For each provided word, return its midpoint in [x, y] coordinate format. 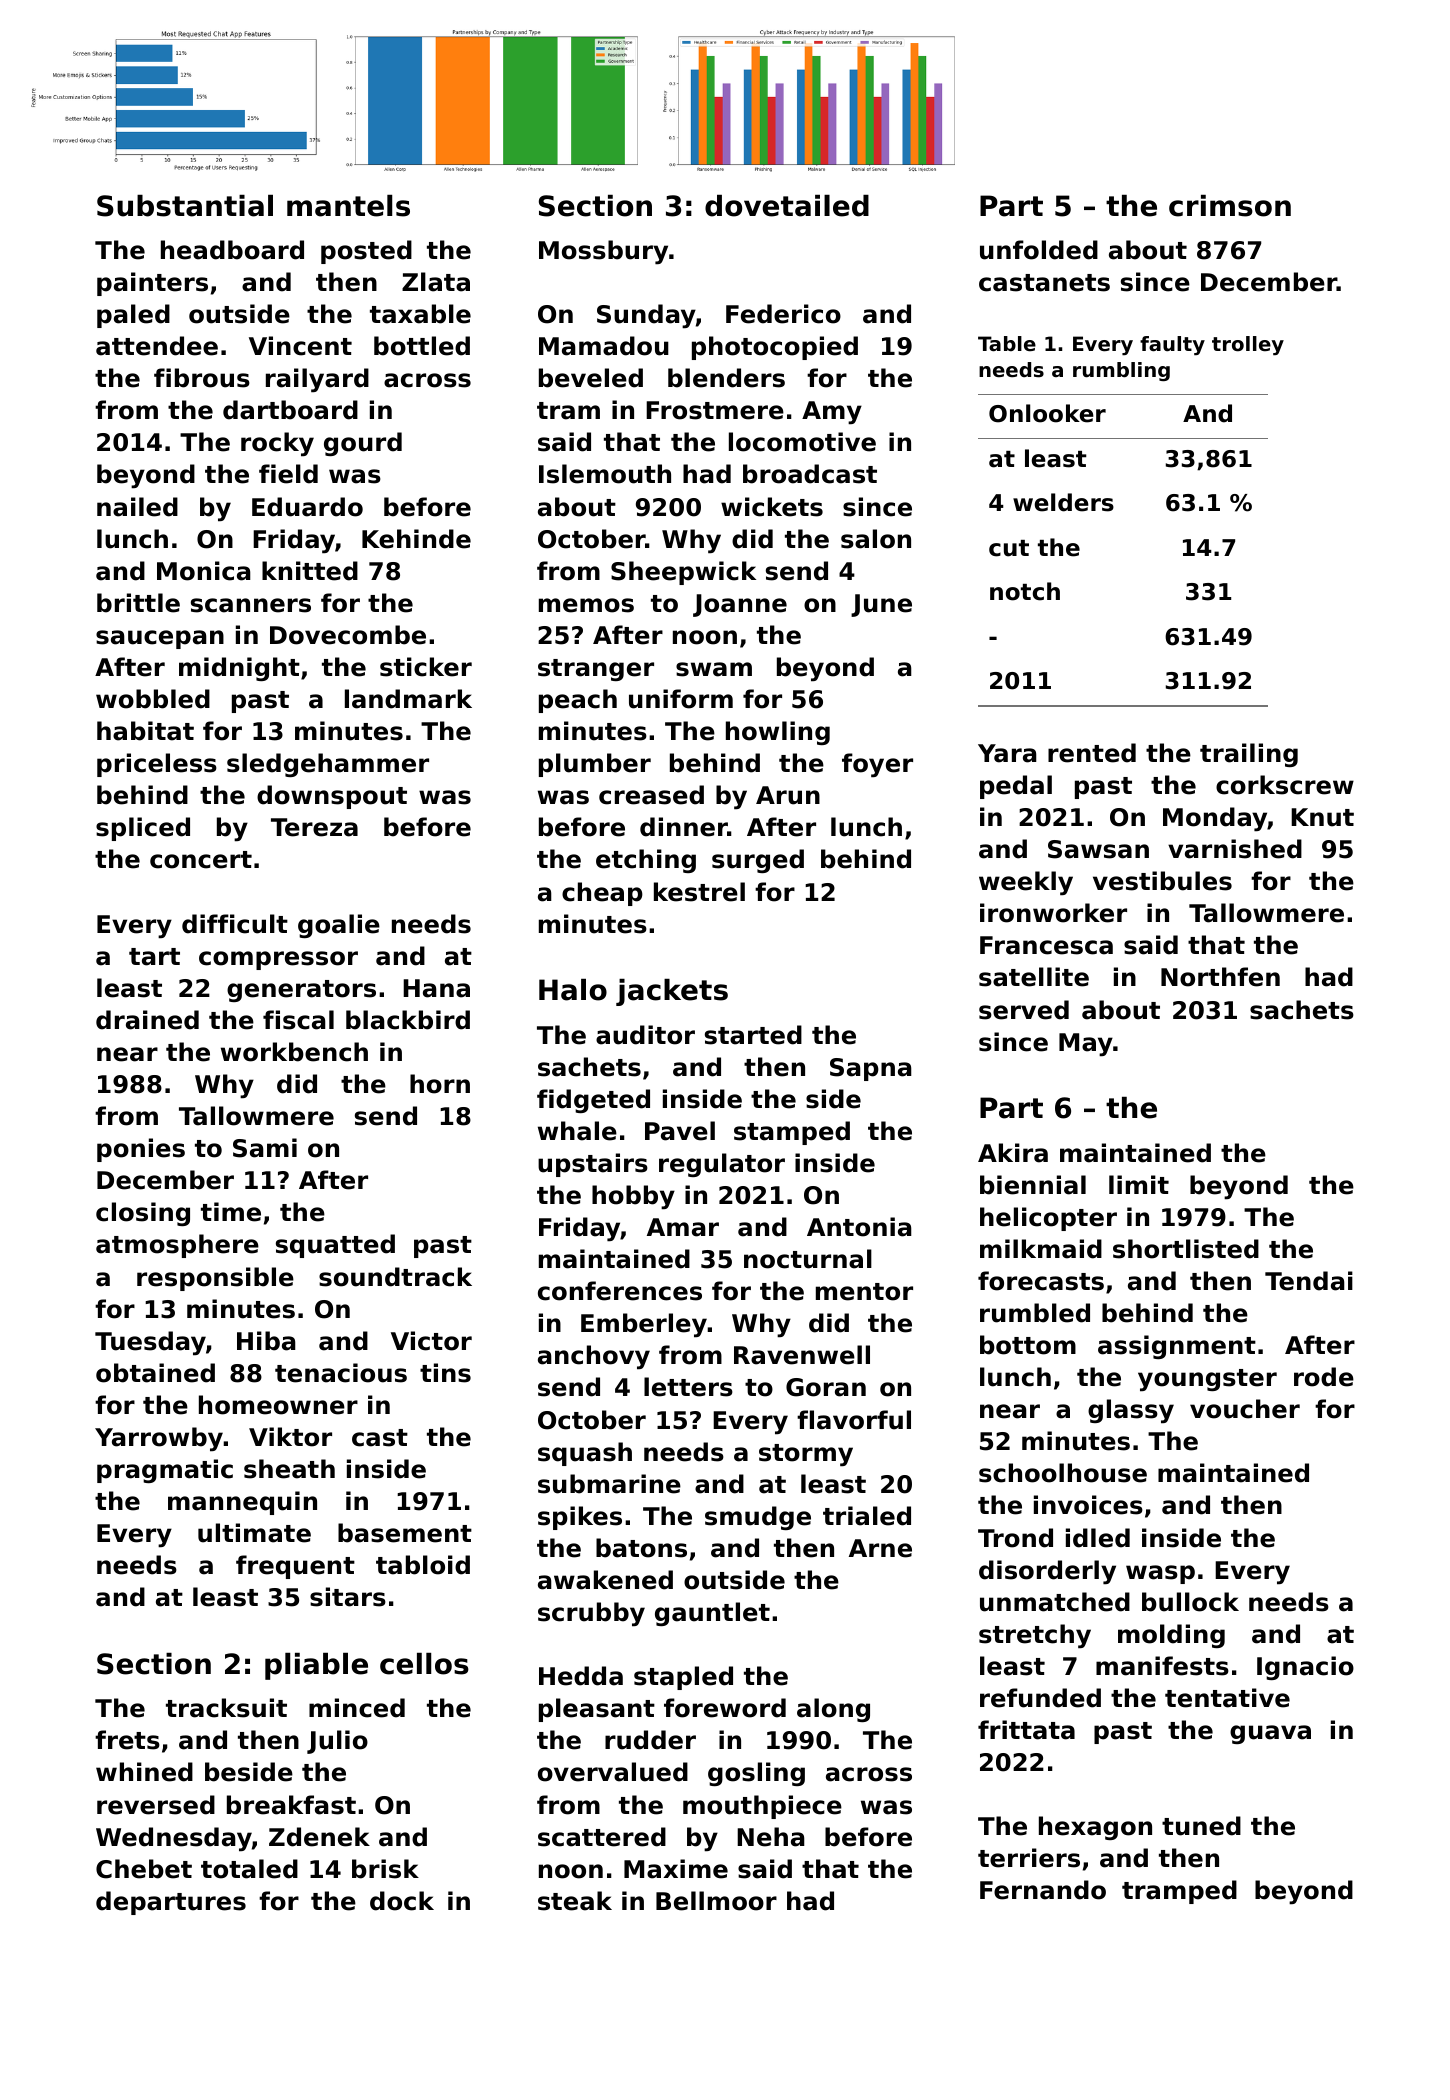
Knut [1322, 817]
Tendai [1309, 1281]
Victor [431, 1341]
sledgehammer [328, 765]
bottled [422, 346]
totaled [249, 1869]
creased [651, 795]
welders [1063, 502]
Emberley [644, 1325]
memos [586, 605]
